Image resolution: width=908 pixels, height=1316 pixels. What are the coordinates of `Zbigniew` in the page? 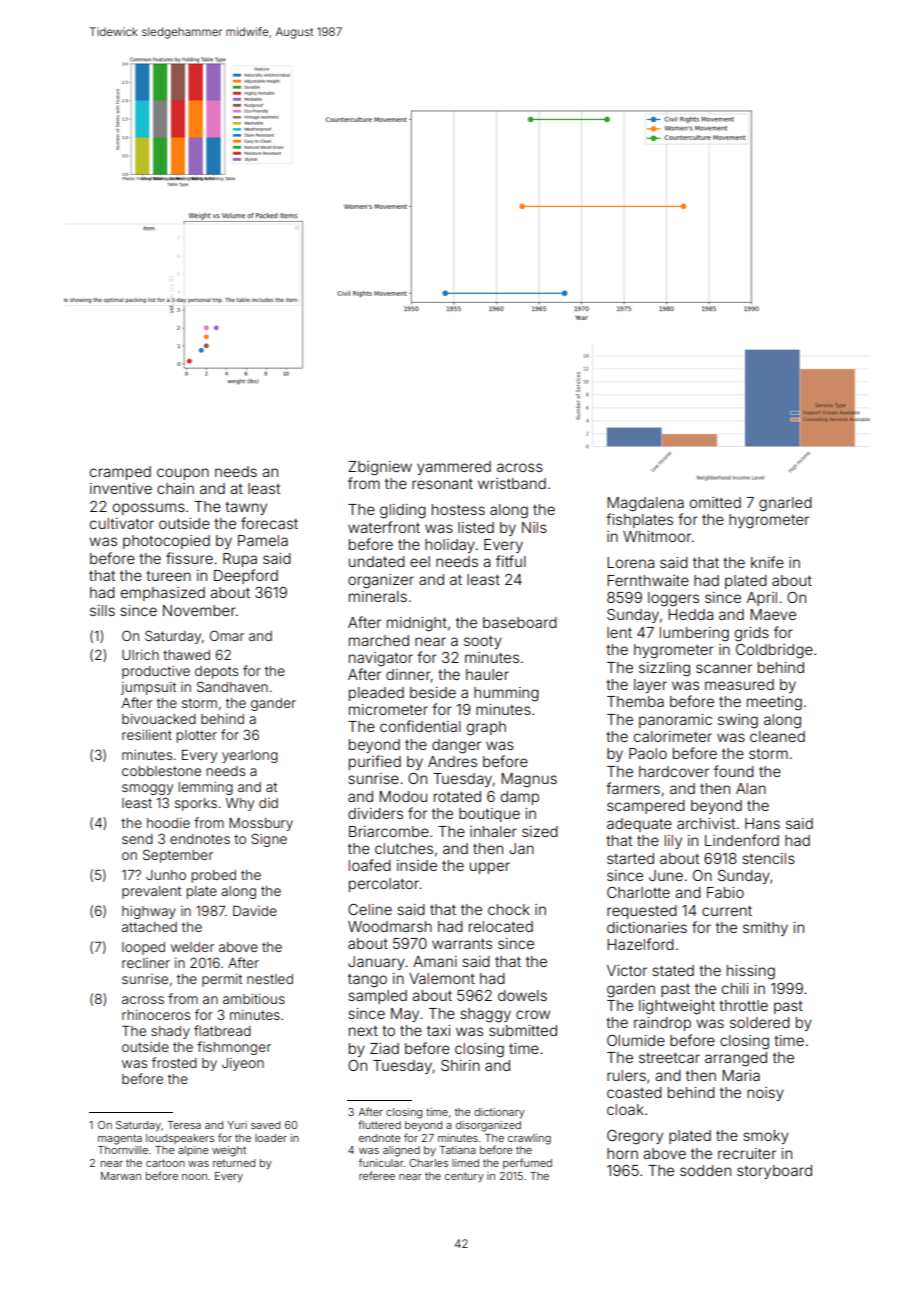 It's located at (380, 468).
